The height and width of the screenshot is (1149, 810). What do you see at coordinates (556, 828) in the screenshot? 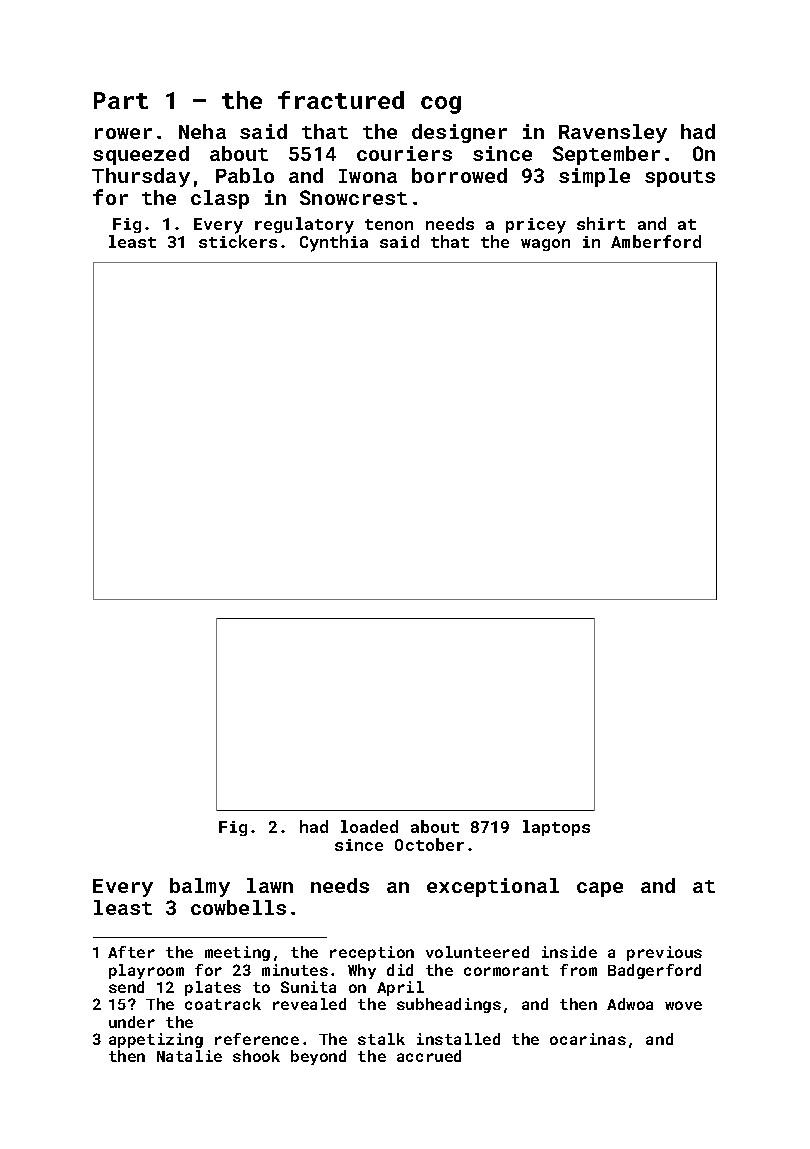
I see `laptops` at bounding box center [556, 828].
